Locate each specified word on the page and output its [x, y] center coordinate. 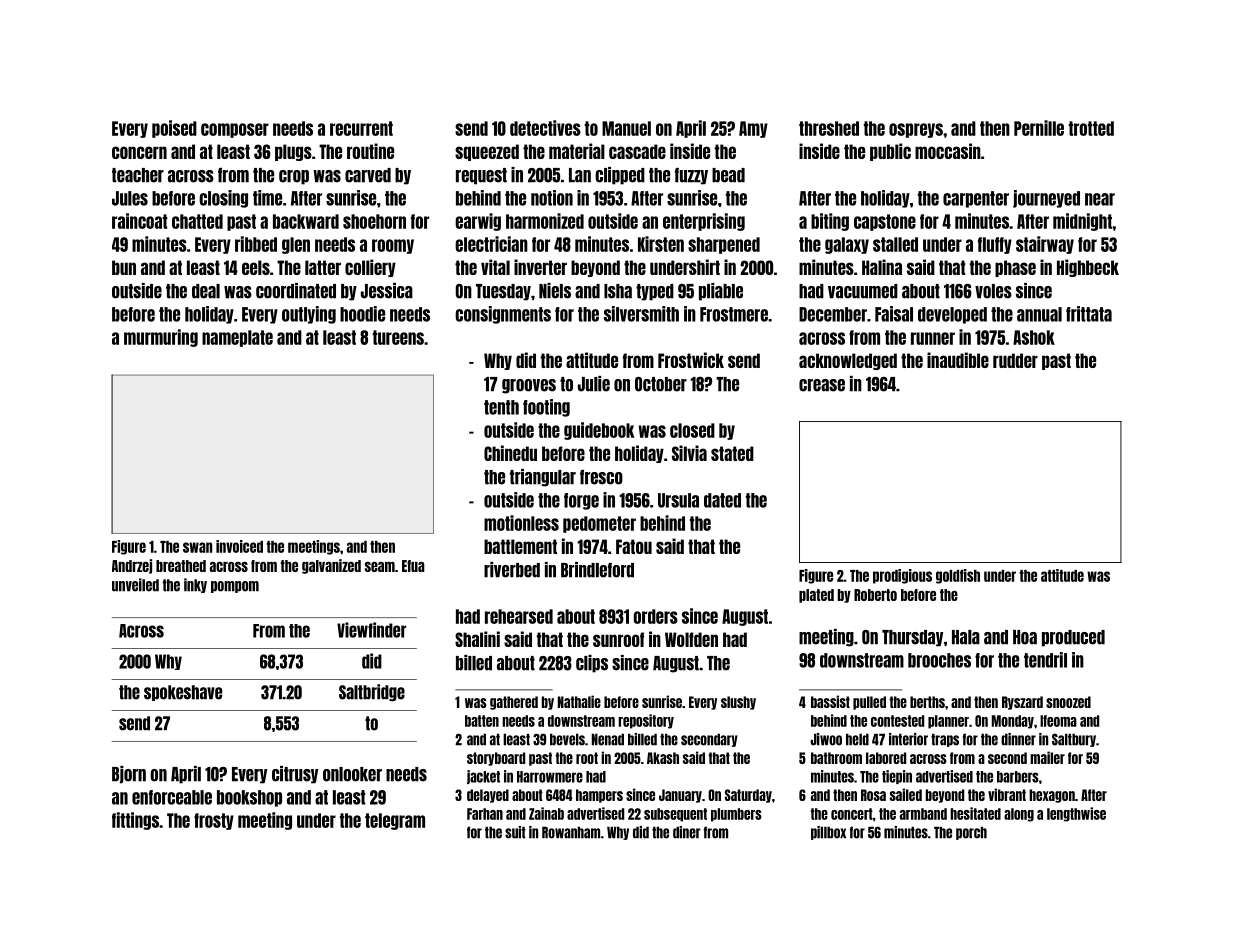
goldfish [958, 576]
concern [139, 152]
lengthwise [1076, 814]
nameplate [237, 338]
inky [195, 585]
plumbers [736, 815]
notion [552, 198]
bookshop [249, 798]
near [1100, 199]
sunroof [618, 639]
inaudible [958, 360]
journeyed [1046, 199]
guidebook [599, 431]
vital [495, 267]
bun [124, 267]
